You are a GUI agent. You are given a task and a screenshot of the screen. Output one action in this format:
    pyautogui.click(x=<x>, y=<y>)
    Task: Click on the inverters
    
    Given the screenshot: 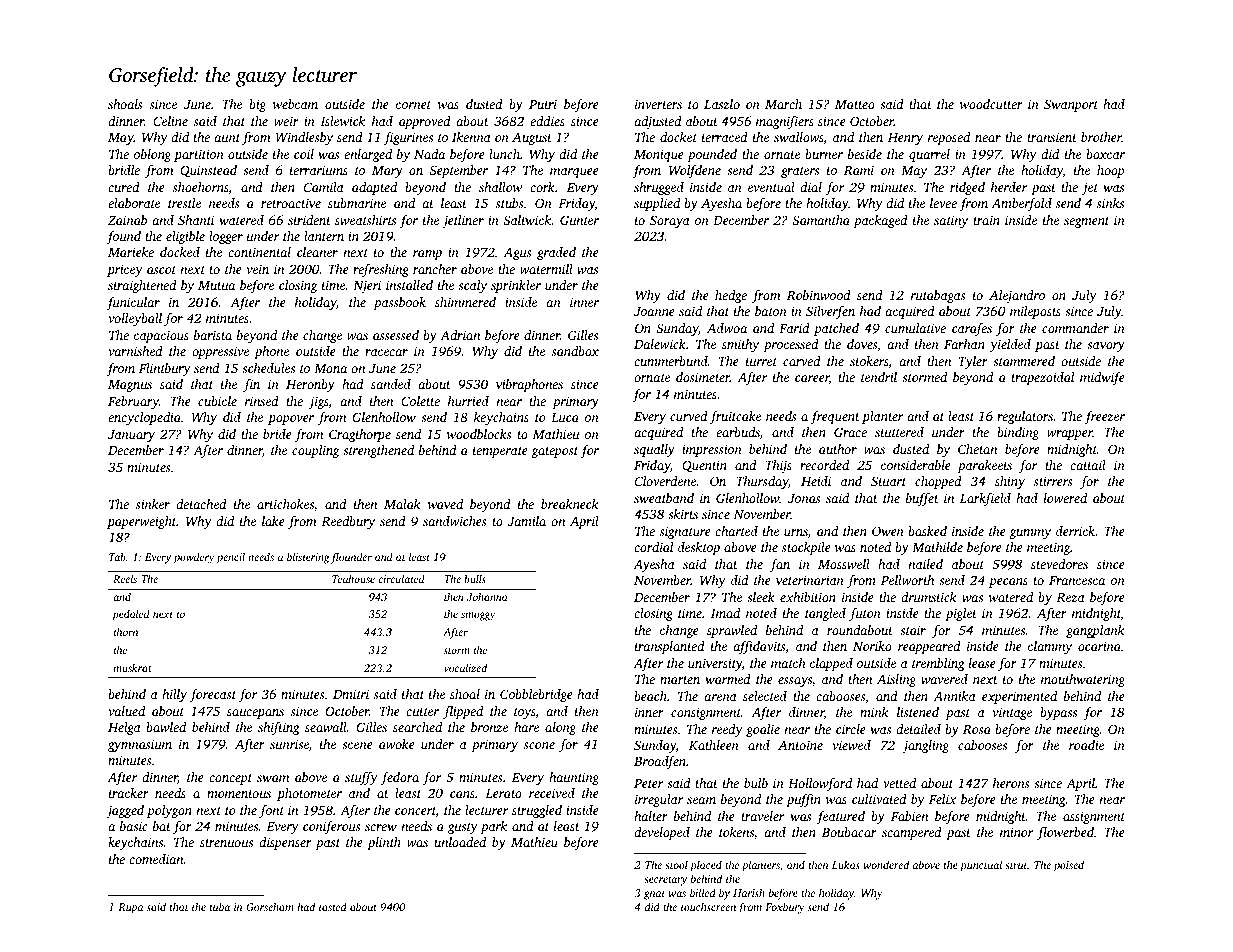 What is the action you would take?
    pyautogui.click(x=658, y=104)
